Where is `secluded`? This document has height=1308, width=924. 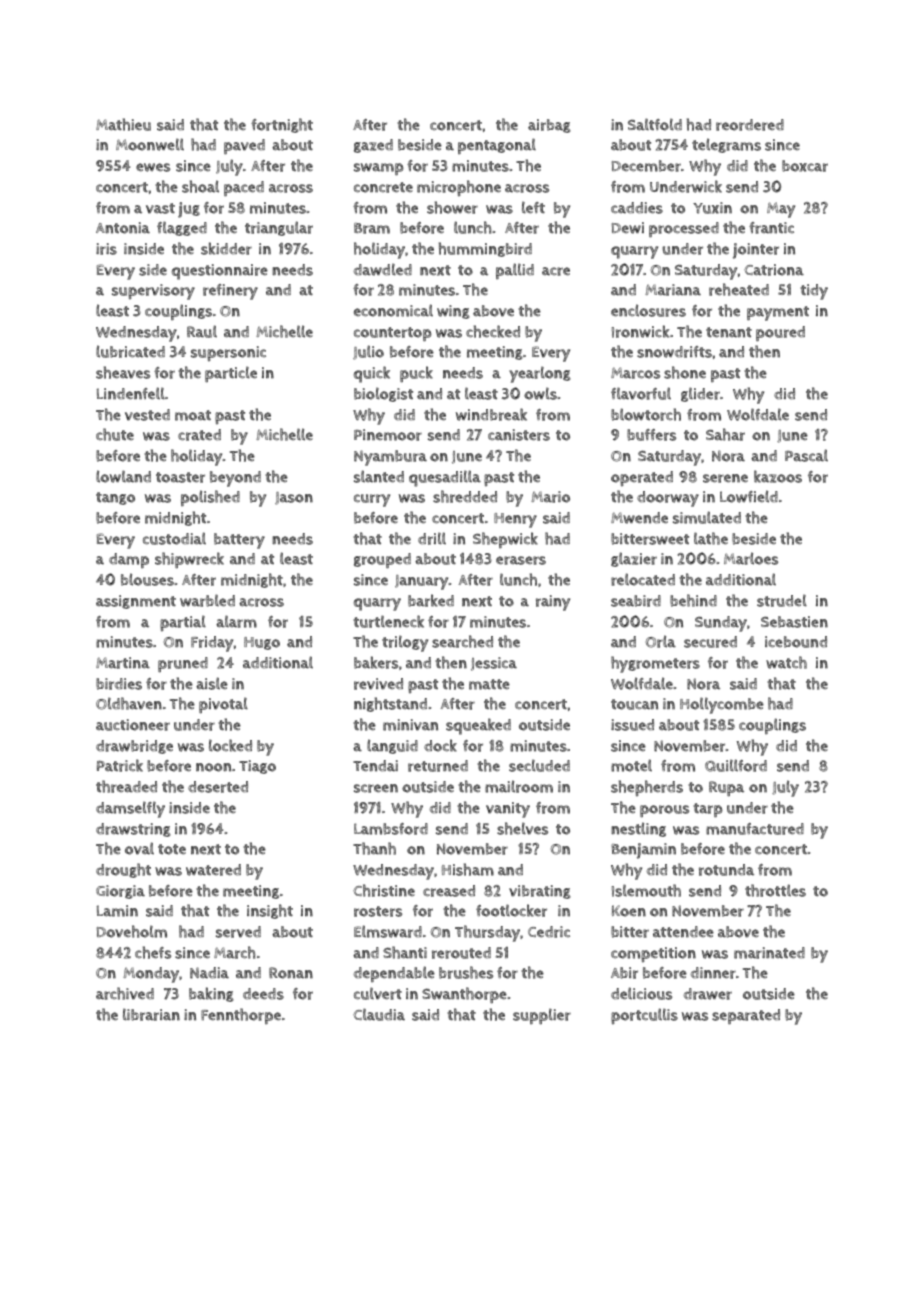
secluded is located at coordinates (539, 765).
